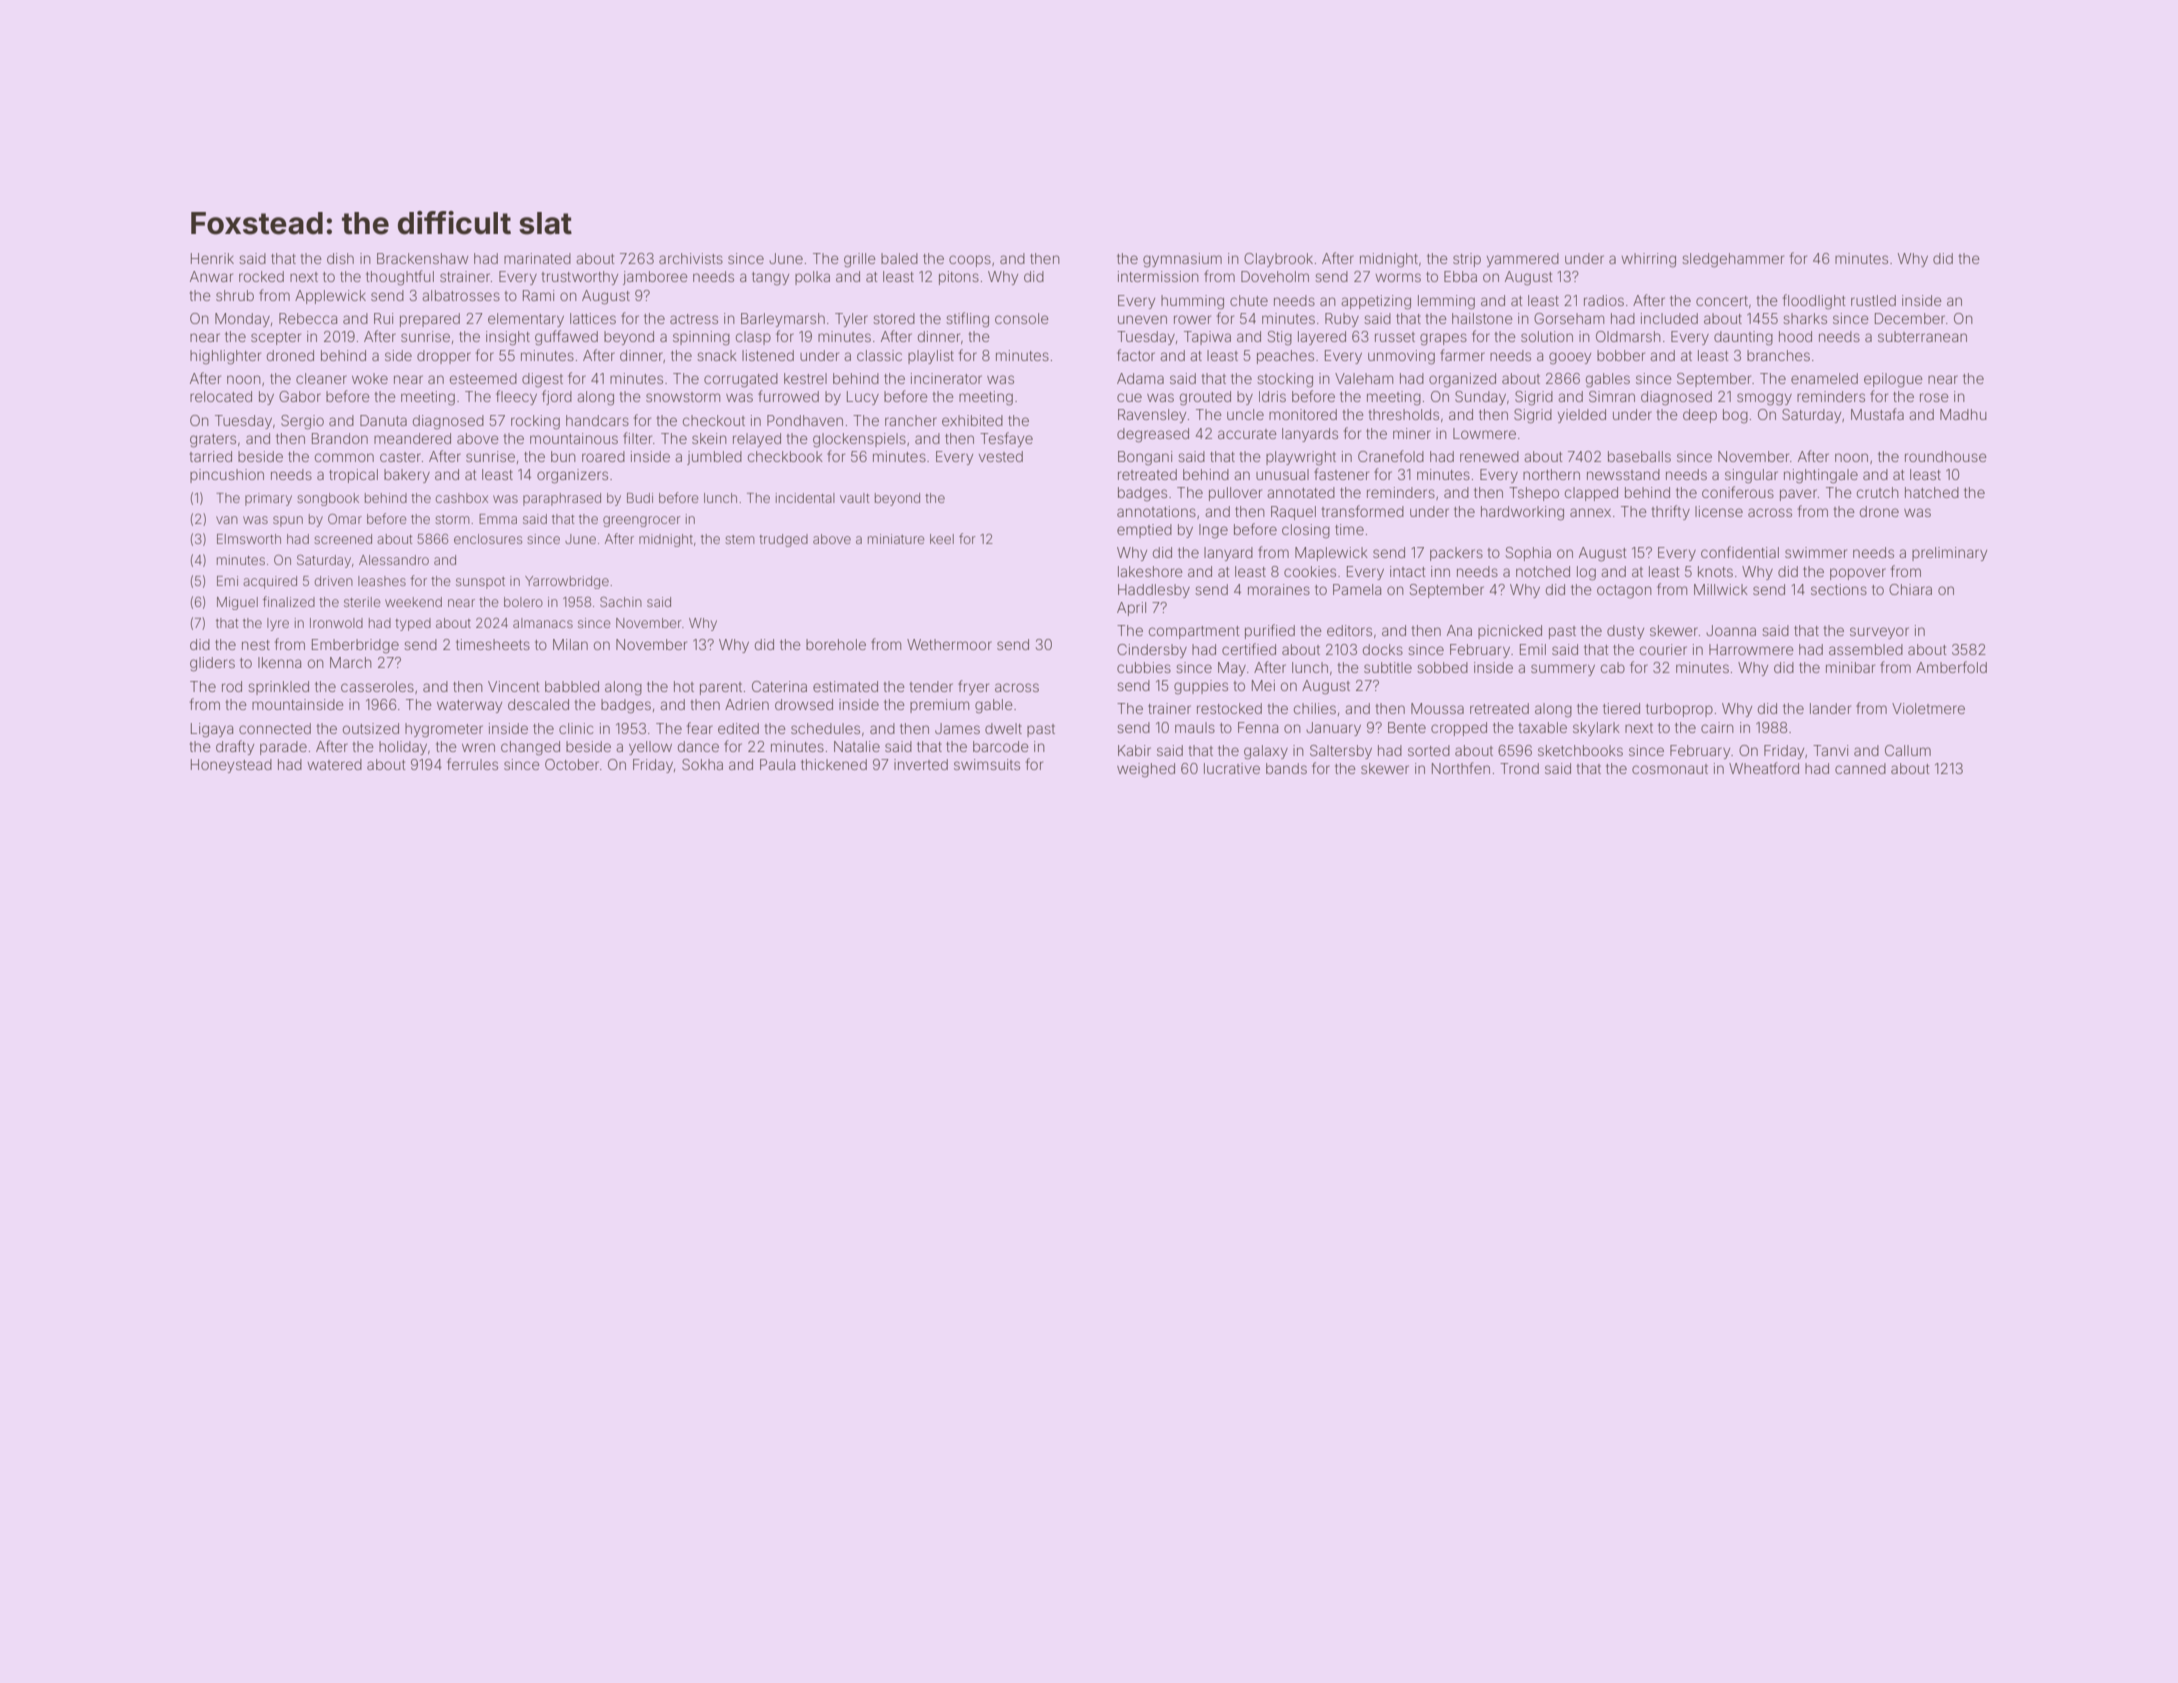 The image size is (2178, 1683). Describe the element at coordinates (1798, 495) in the screenshot. I see `paver` at that location.
